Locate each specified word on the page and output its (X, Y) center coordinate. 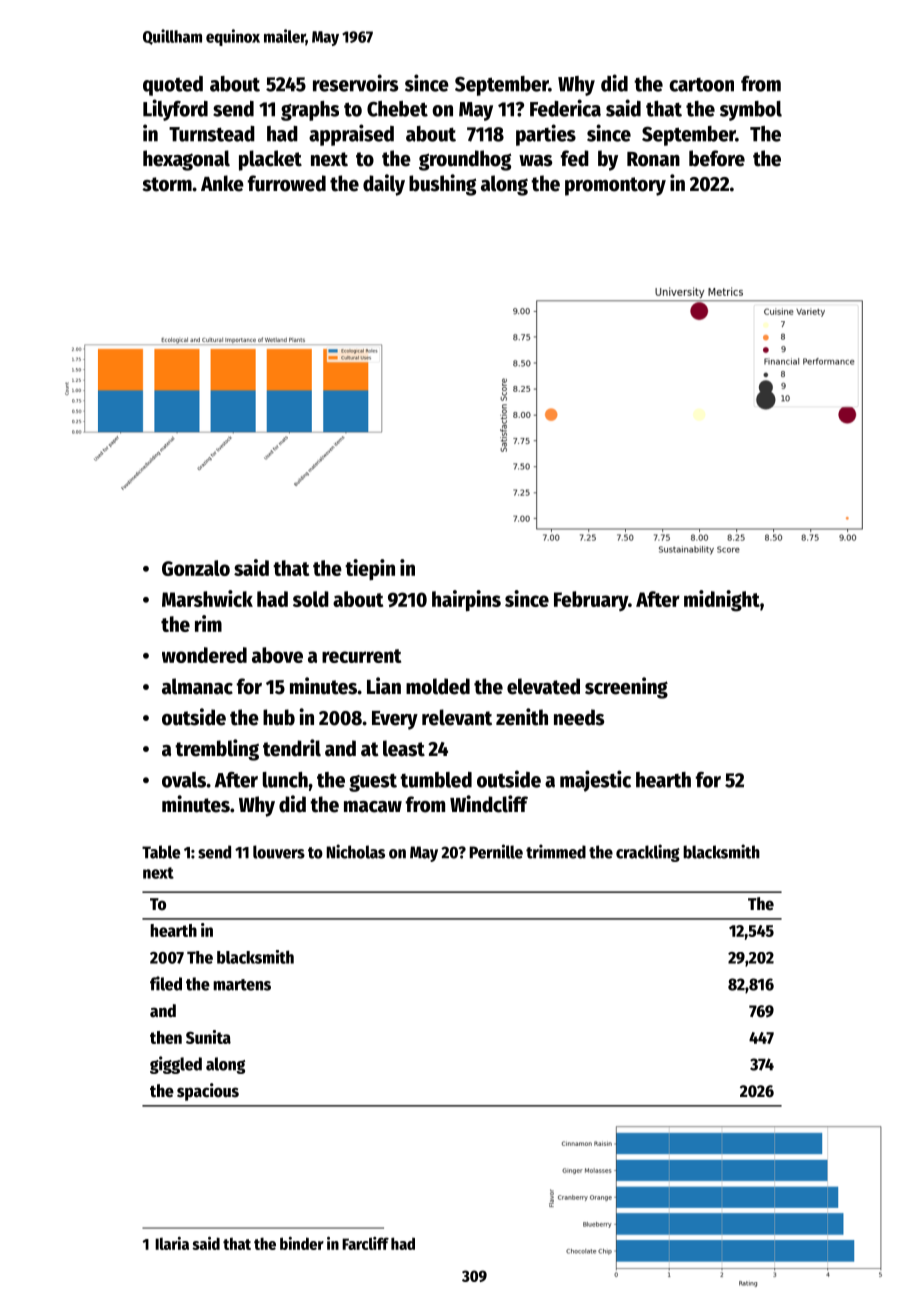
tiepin (370, 569)
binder (302, 1243)
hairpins (466, 601)
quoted (173, 86)
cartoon (701, 85)
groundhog (465, 160)
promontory (615, 186)
